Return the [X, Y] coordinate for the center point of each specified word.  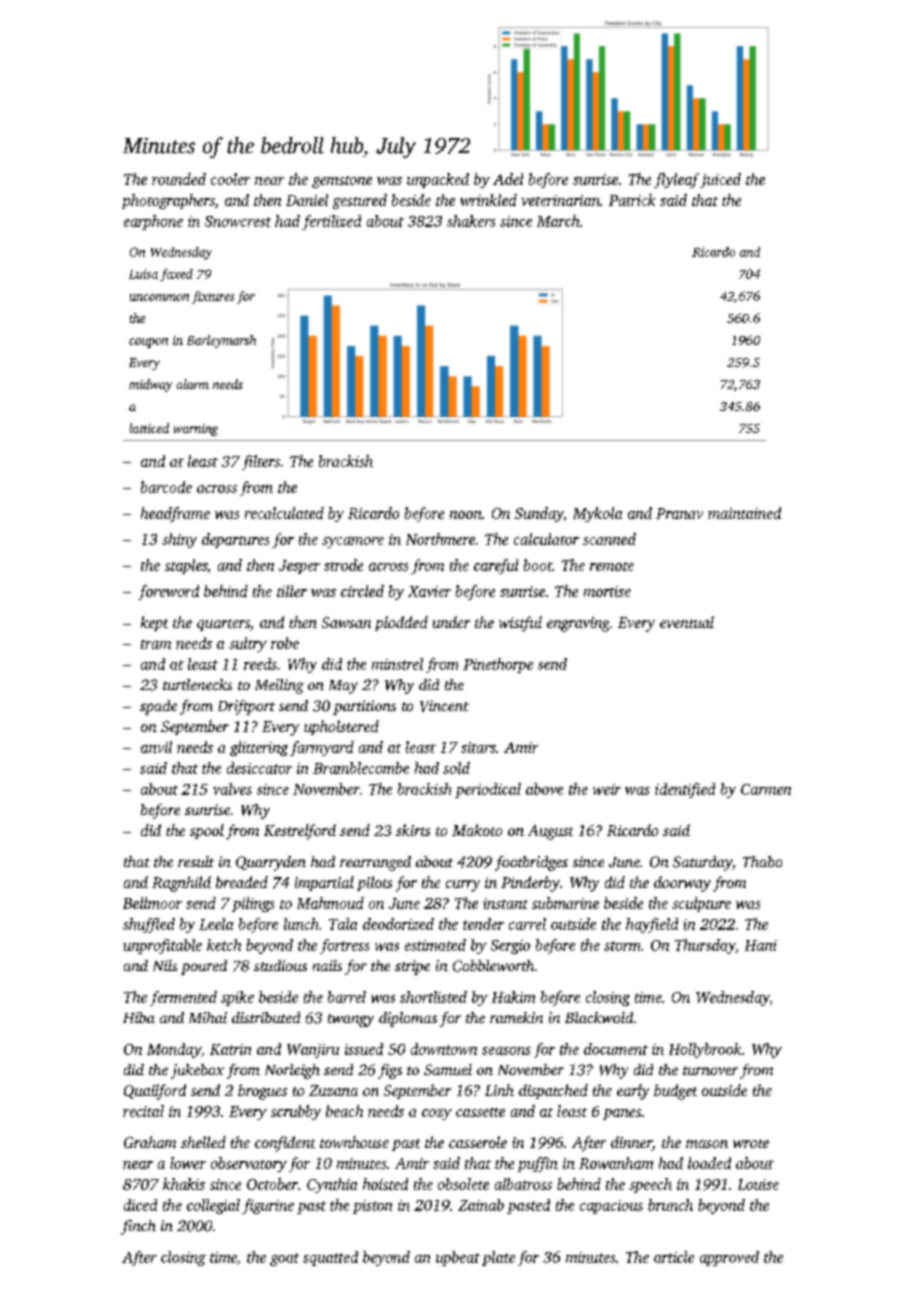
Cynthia [332, 1185]
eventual [687, 622]
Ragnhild [181, 884]
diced [140, 1205]
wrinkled [488, 200]
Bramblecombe [361, 768]
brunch [670, 1205]
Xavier [429, 591]
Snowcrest [238, 221]
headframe [175, 514]
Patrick [632, 200]
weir [607, 789]
